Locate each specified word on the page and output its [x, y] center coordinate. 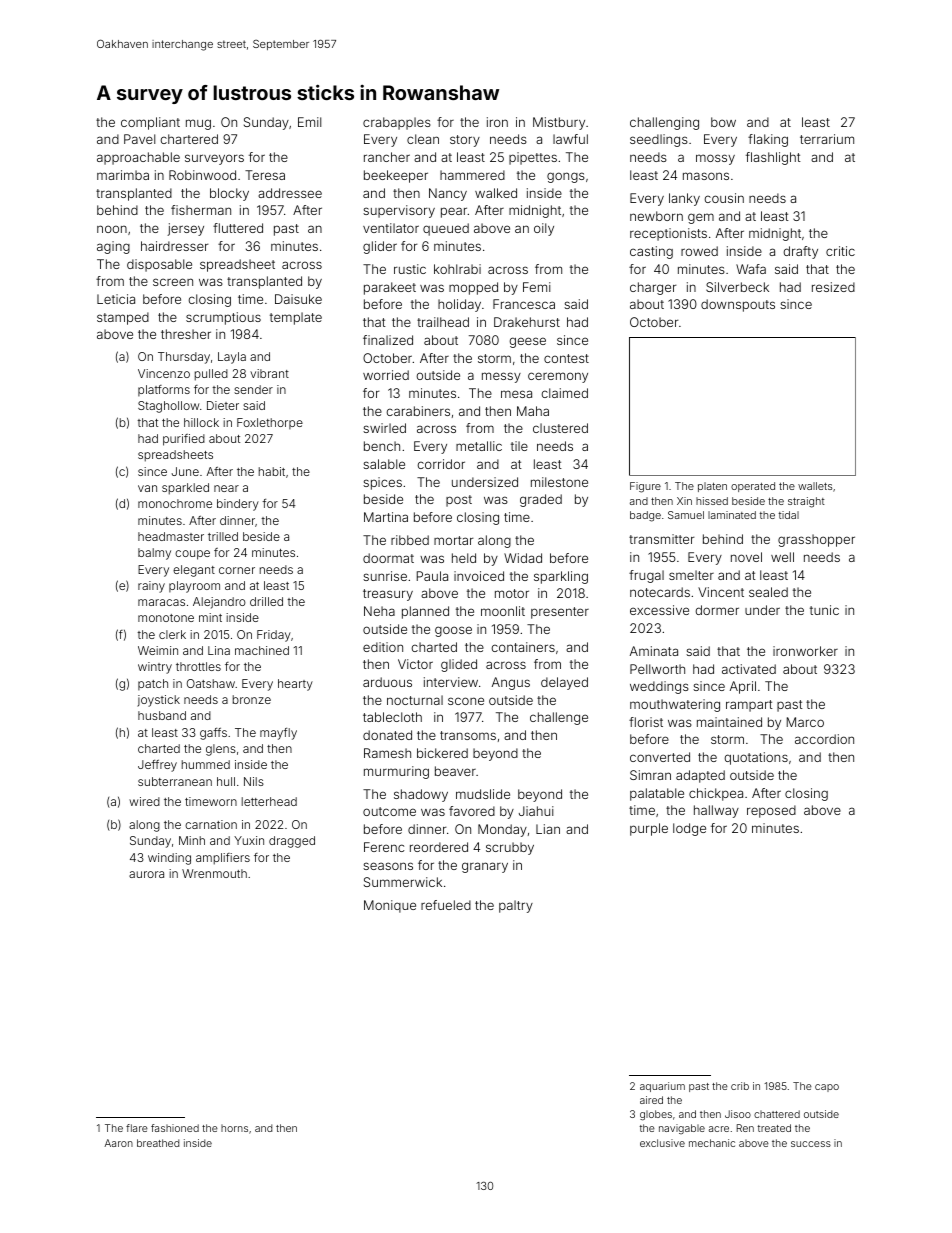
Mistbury [559, 123]
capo [827, 1088]
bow [723, 122]
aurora [146, 874]
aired [651, 1100]
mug [198, 124]
